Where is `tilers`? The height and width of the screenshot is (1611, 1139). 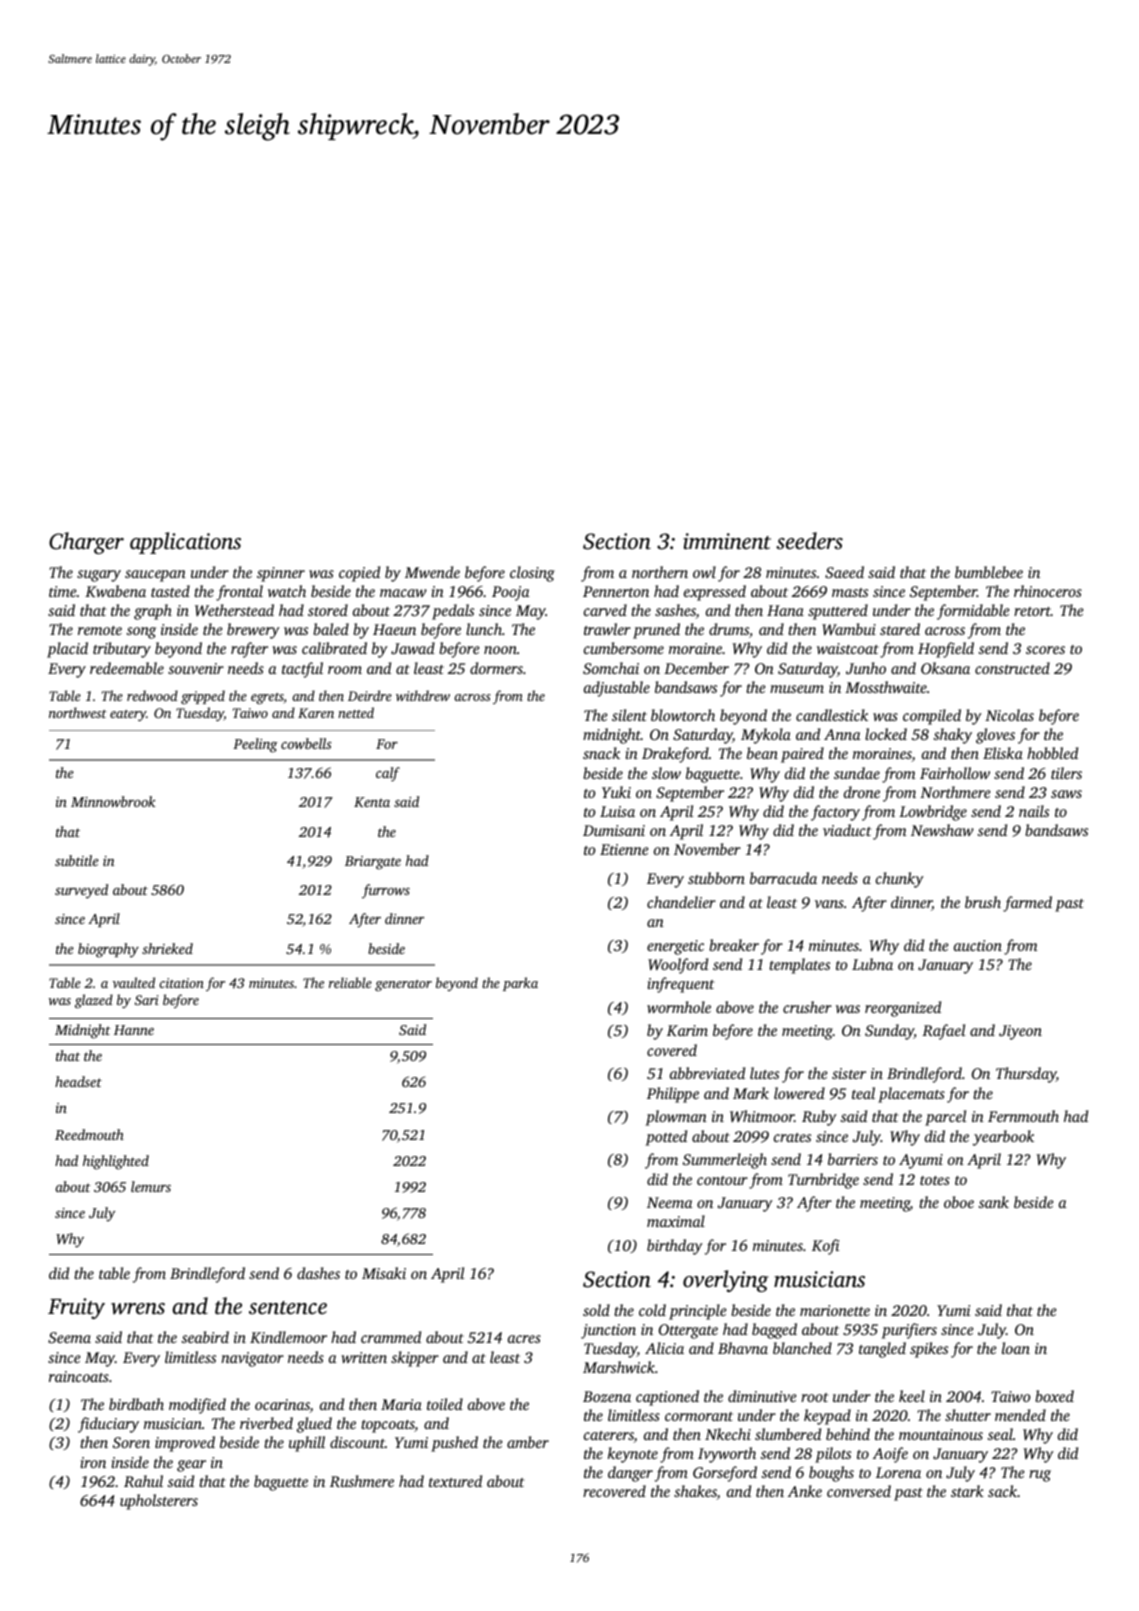 tilers is located at coordinates (1066, 773).
